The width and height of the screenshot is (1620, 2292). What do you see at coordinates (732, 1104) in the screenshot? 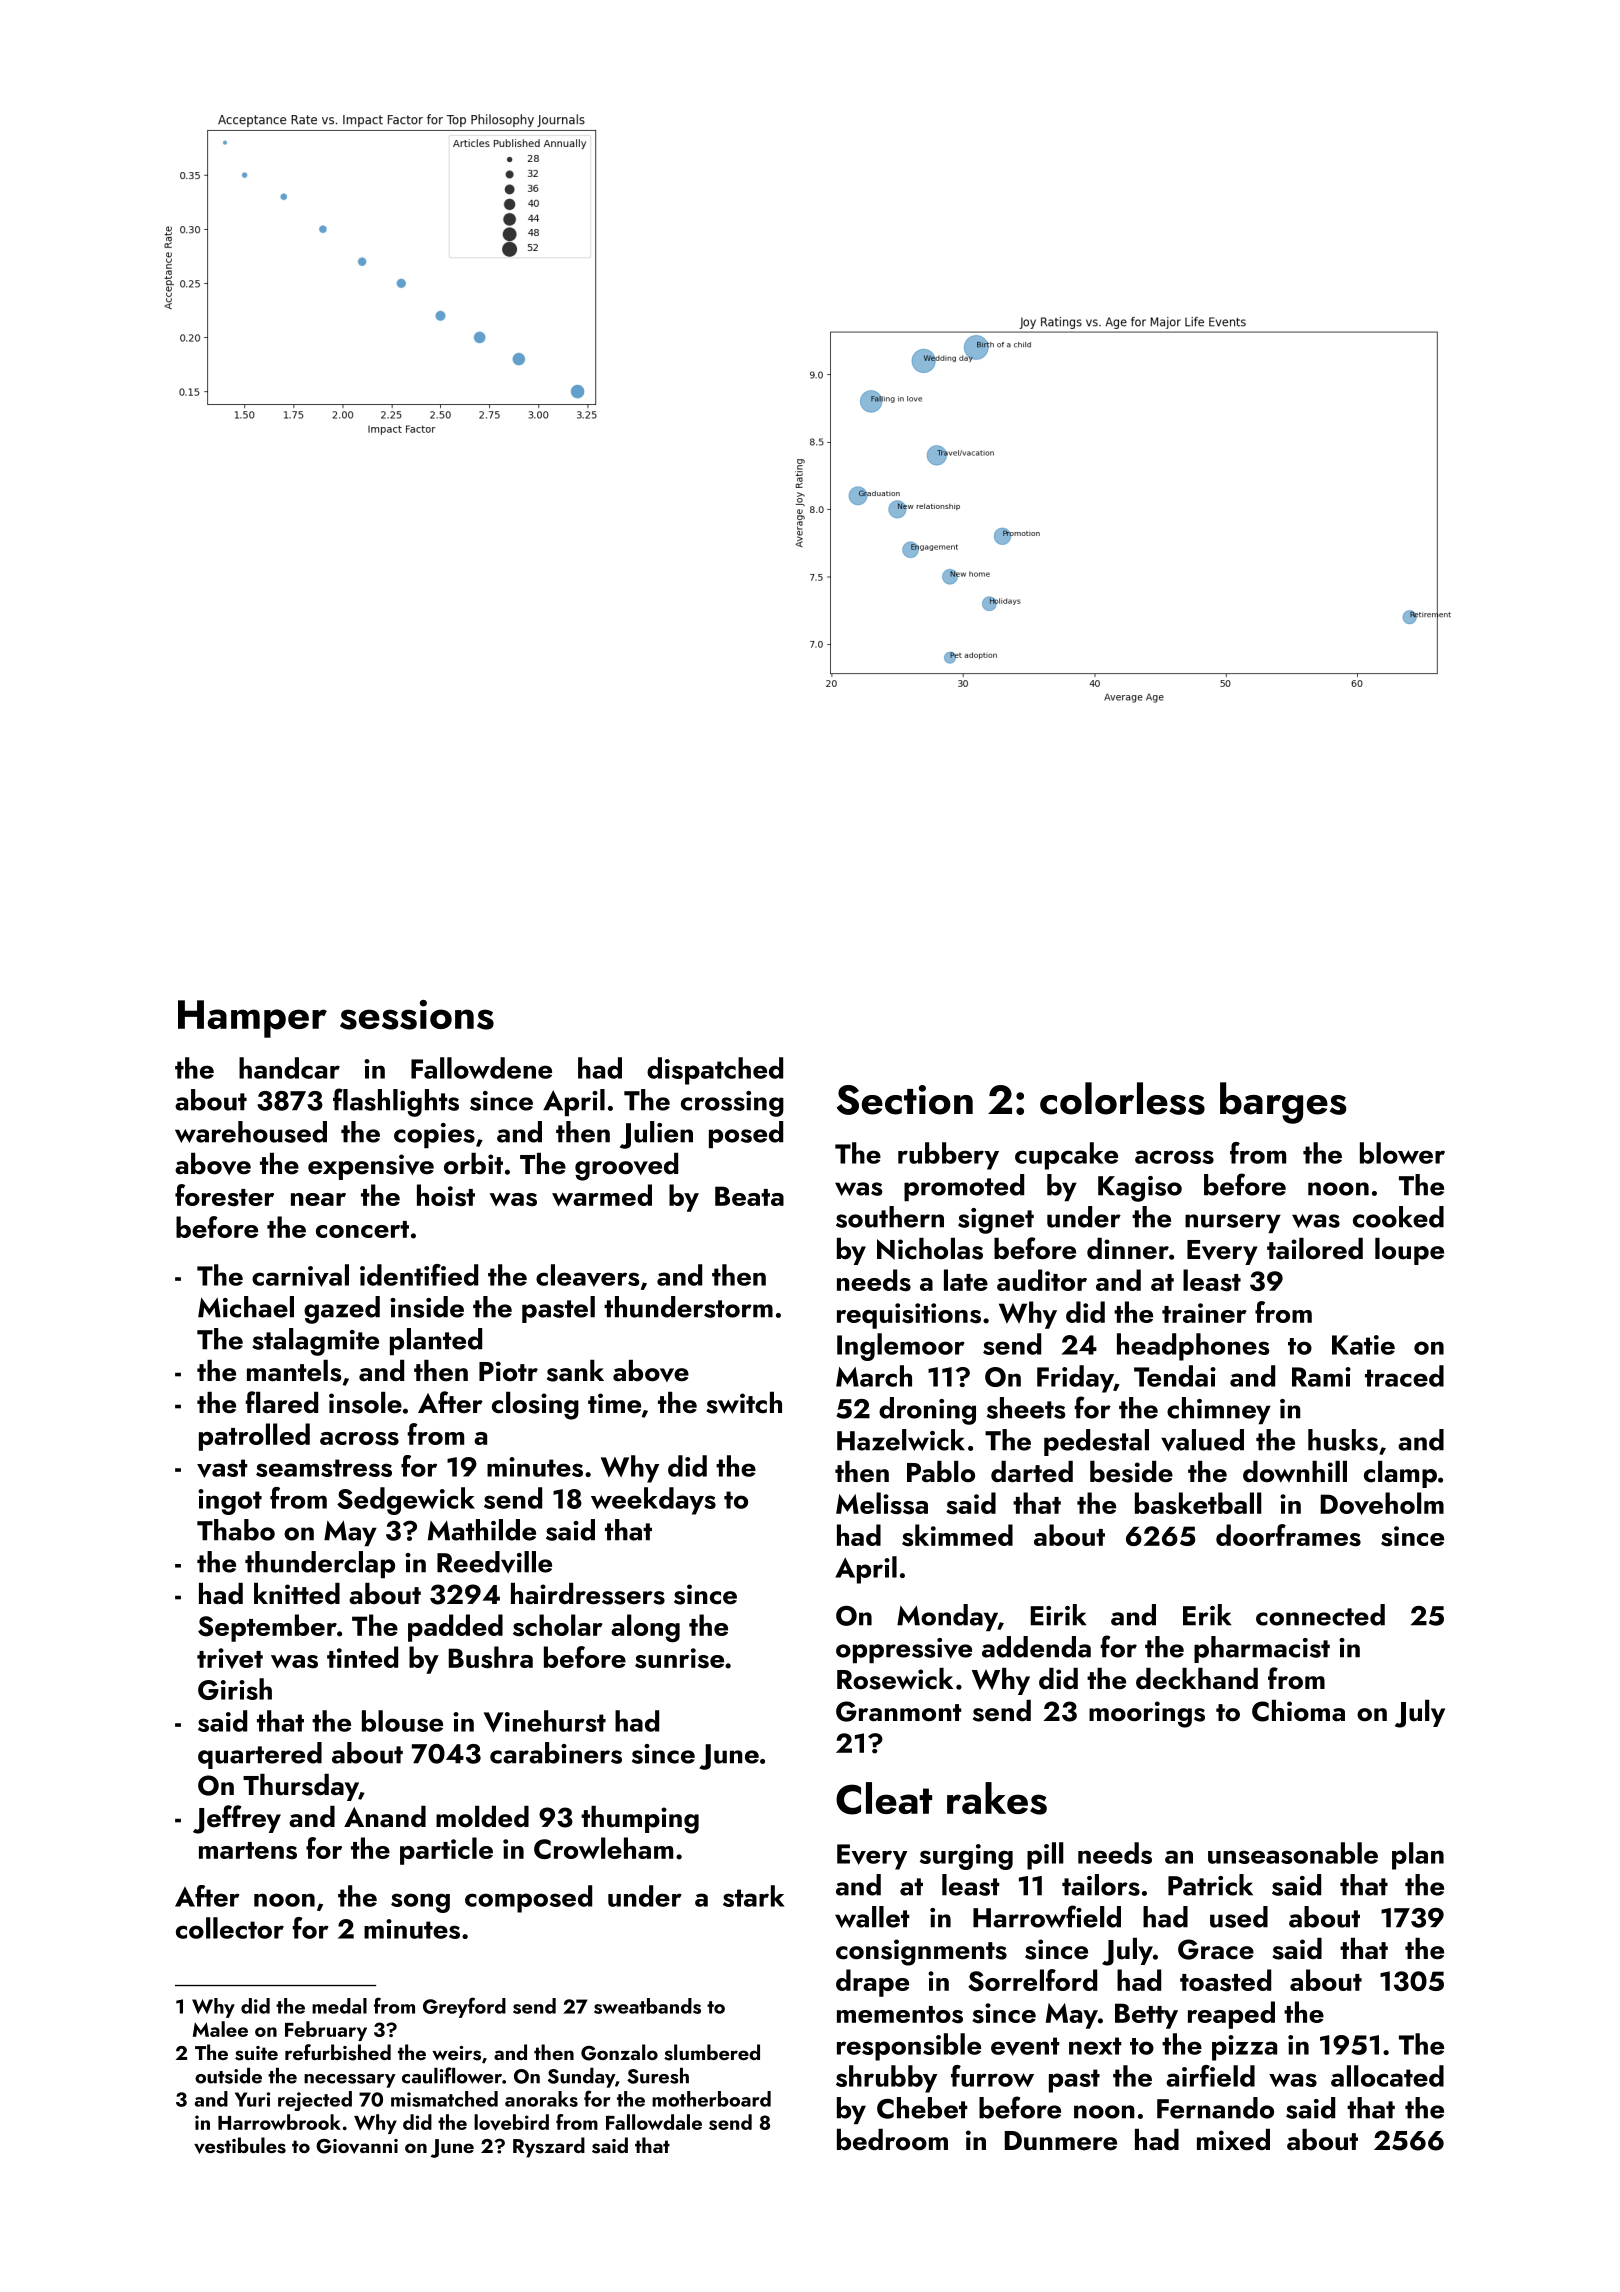
I see `crossing` at bounding box center [732, 1104].
